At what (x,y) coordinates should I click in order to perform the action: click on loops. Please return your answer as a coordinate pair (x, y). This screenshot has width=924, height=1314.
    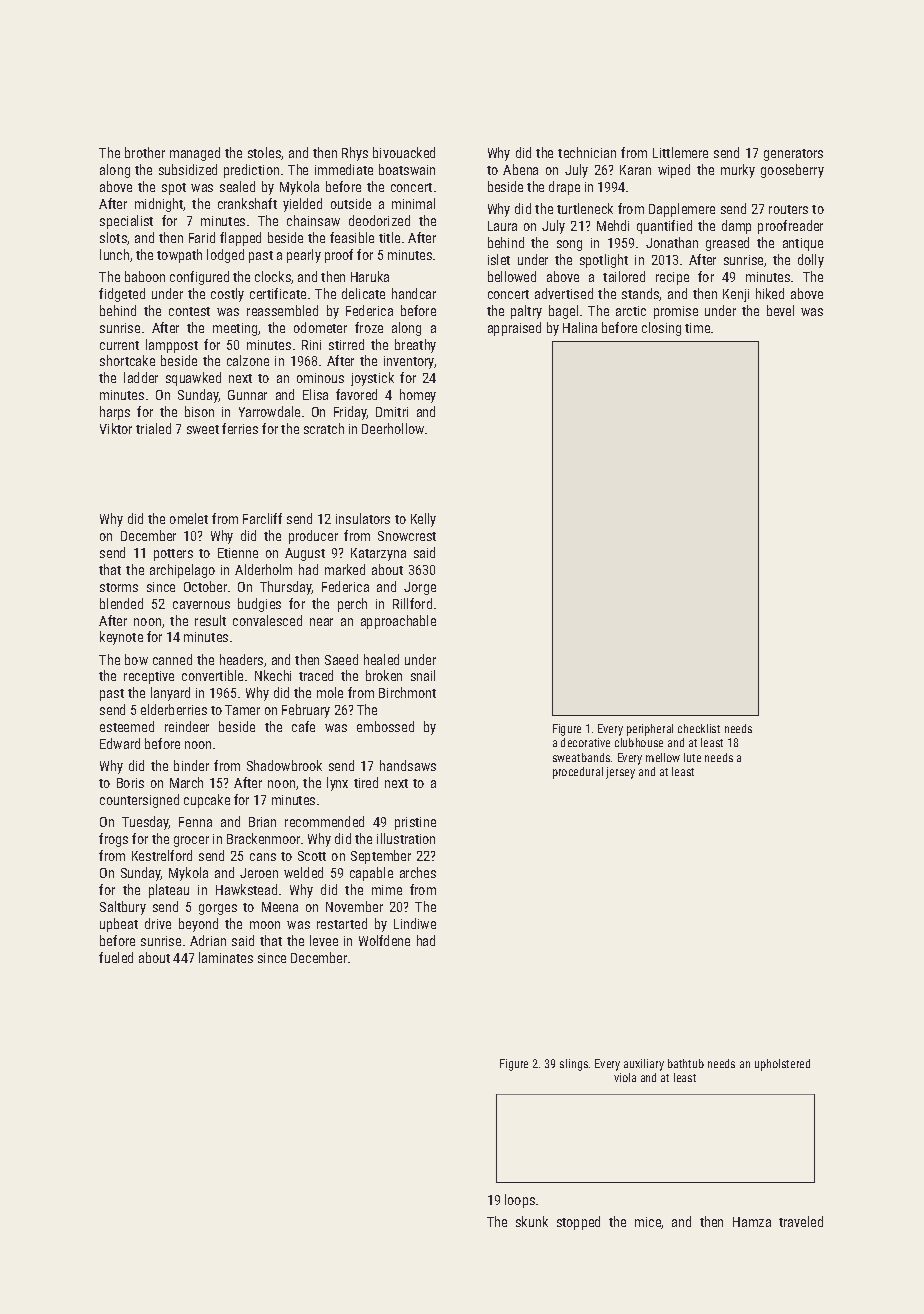
    Looking at the image, I should click on (520, 1201).
